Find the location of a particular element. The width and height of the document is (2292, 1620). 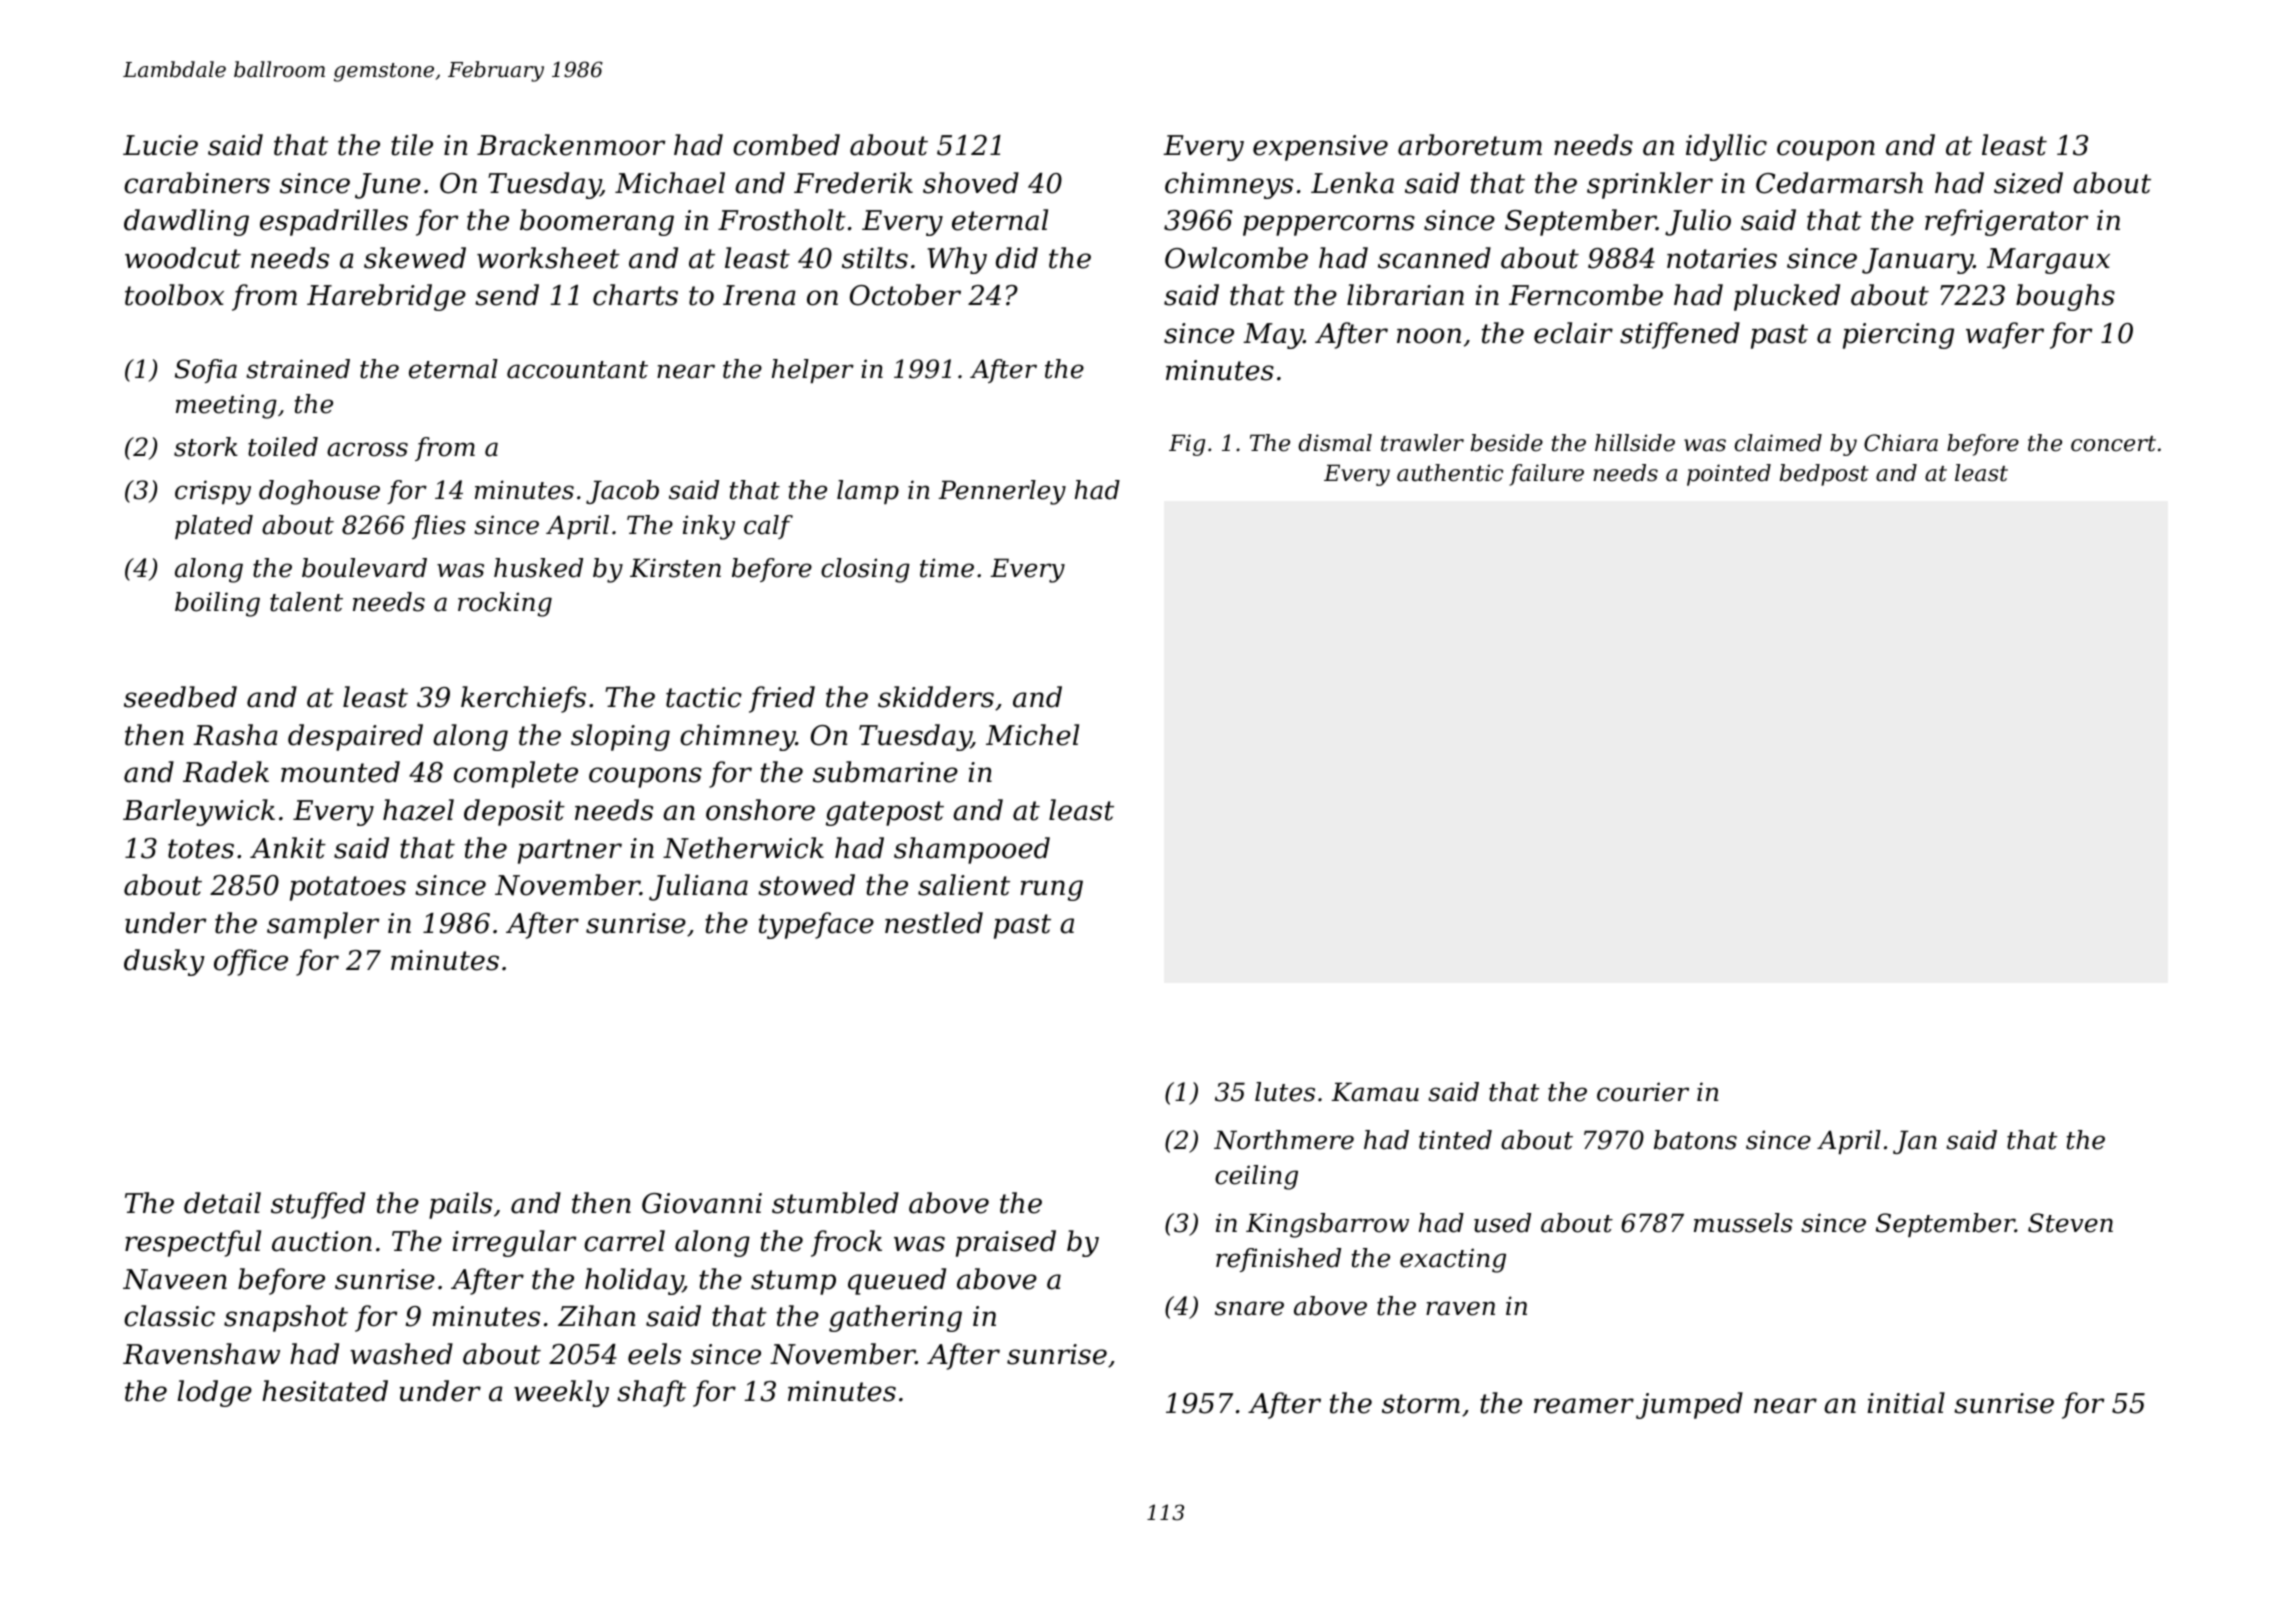

skidders is located at coordinates (936, 697).
